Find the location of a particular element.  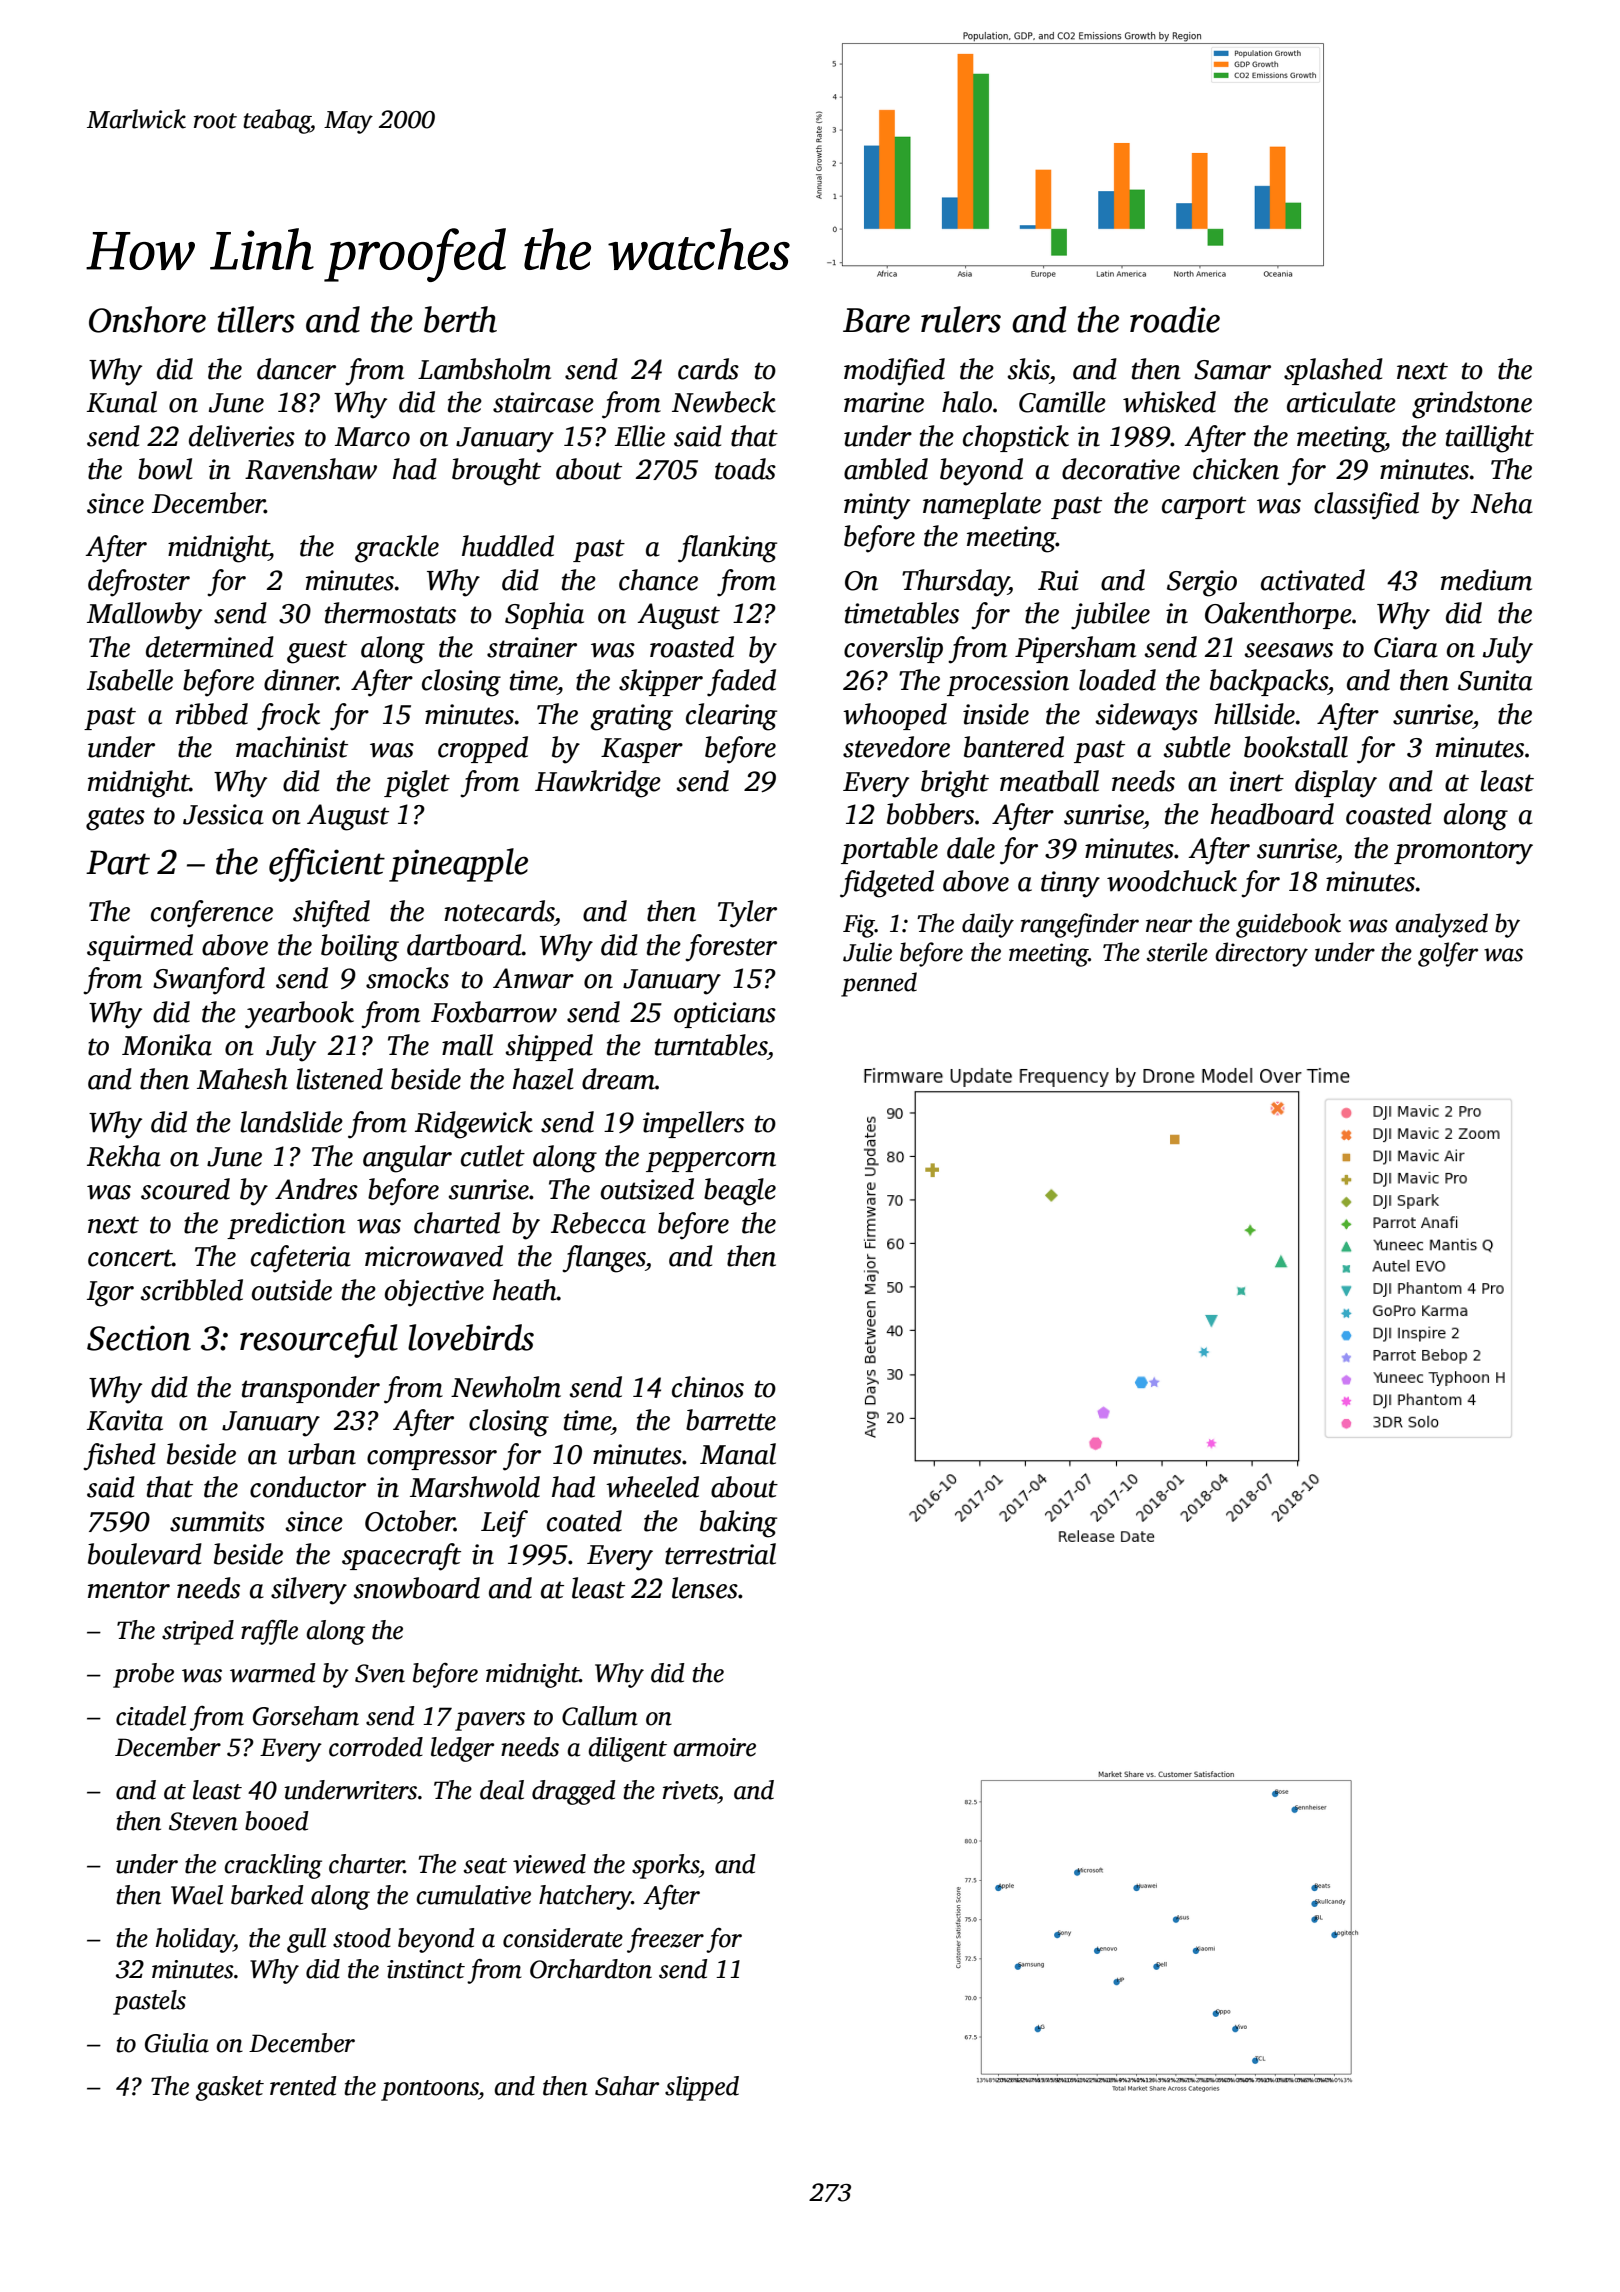

medium is located at coordinates (1486, 580).
